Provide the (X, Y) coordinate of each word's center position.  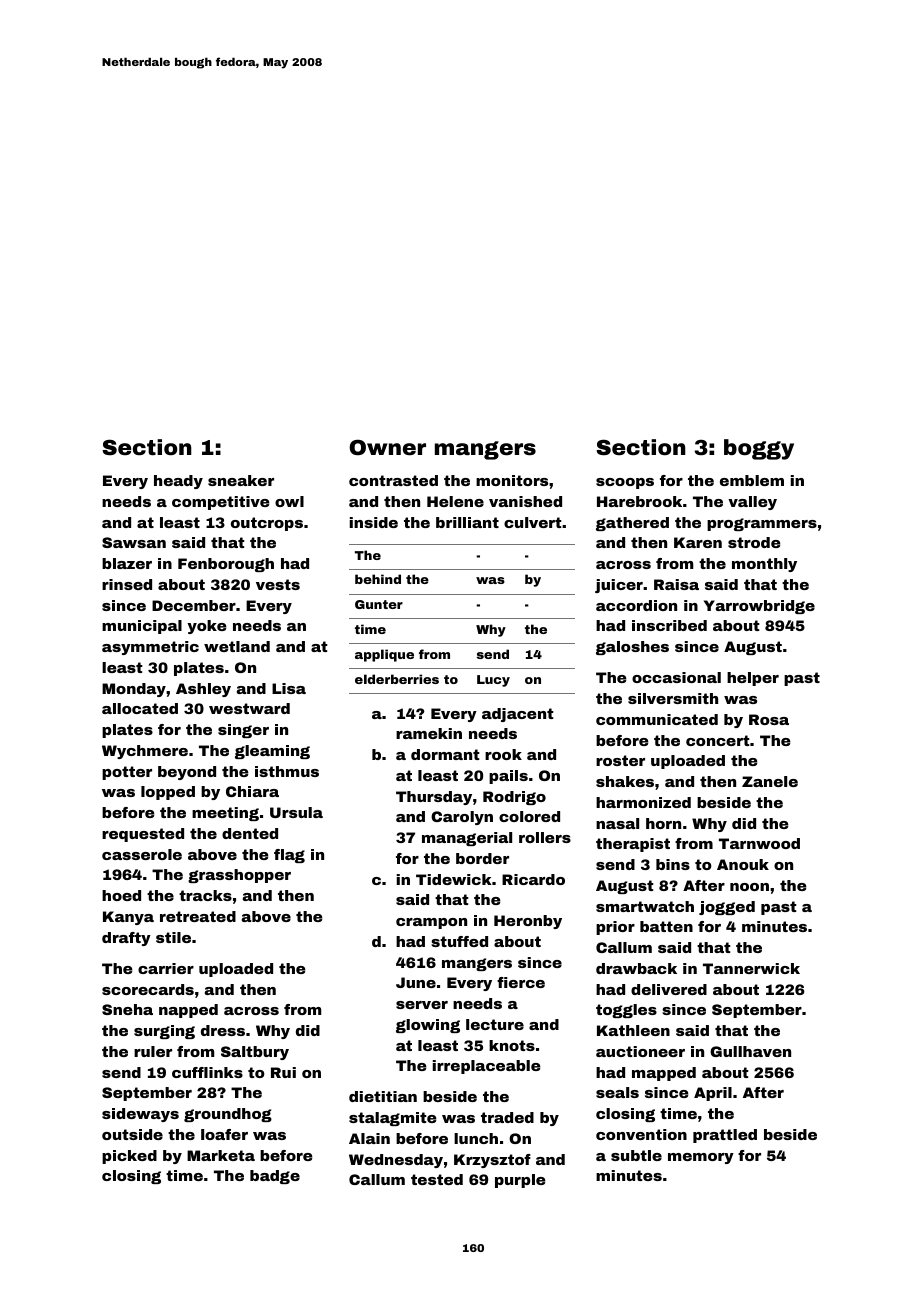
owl (289, 501)
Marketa (221, 1155)
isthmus (287, 771)
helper (753, 679)
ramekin (429, 733)
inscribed (669, 625)
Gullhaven (750, 1051)
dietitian (383, 1096)
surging (164, 1032)
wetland (237, 646)
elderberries (397, 679)
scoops (625, 483)
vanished (525, 501)
